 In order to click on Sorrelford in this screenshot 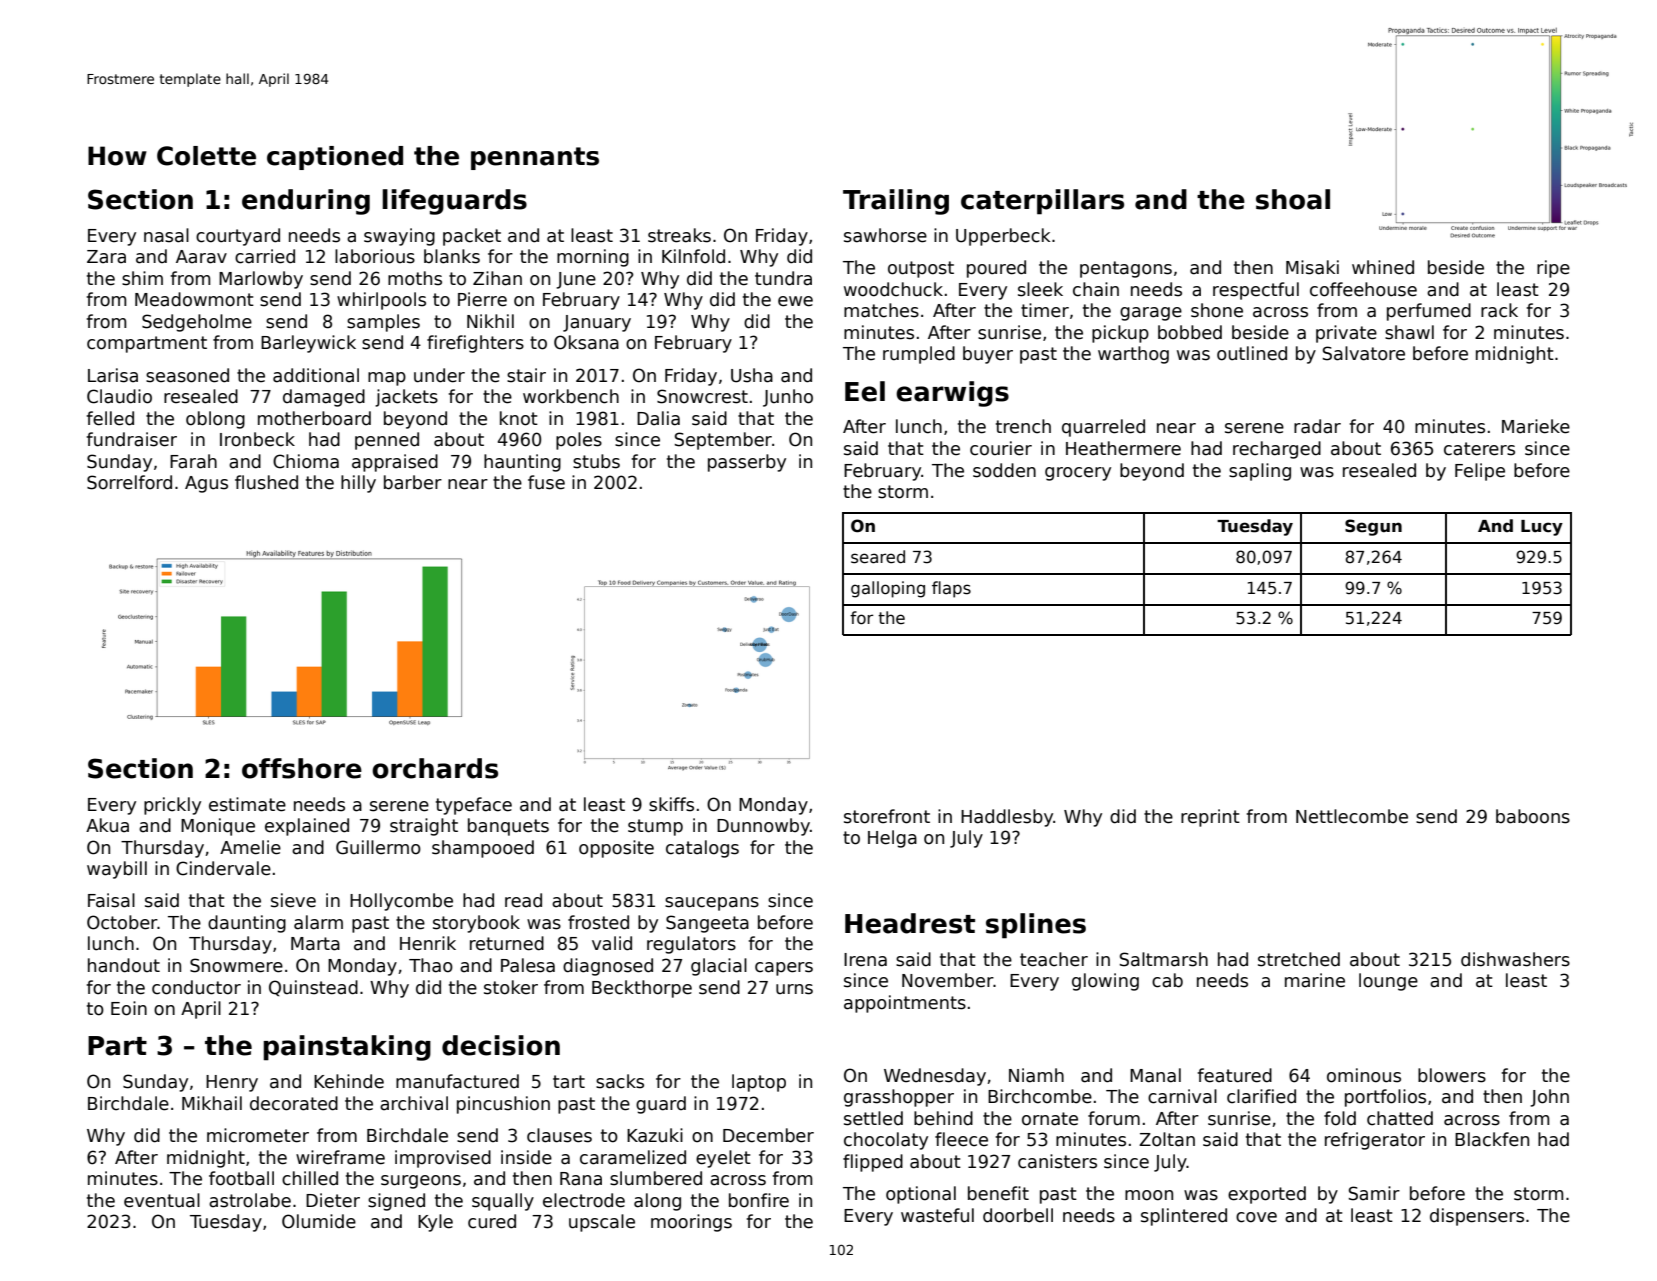, I will do `click(129, 482)`.
